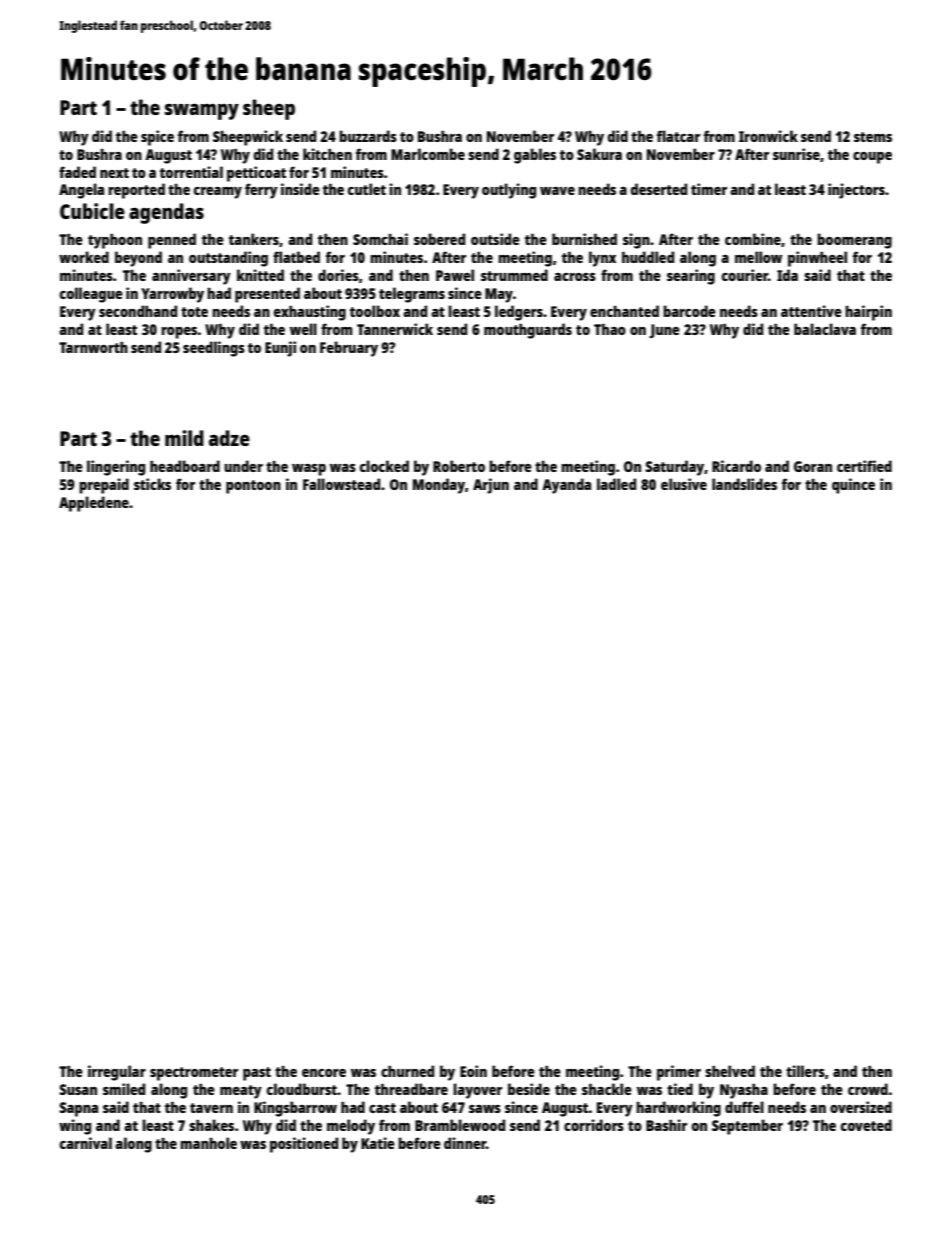  What do you see at coordinates (491, 486) in the screenshot?
I see `Arjun` at bounding box center [491, 486].
